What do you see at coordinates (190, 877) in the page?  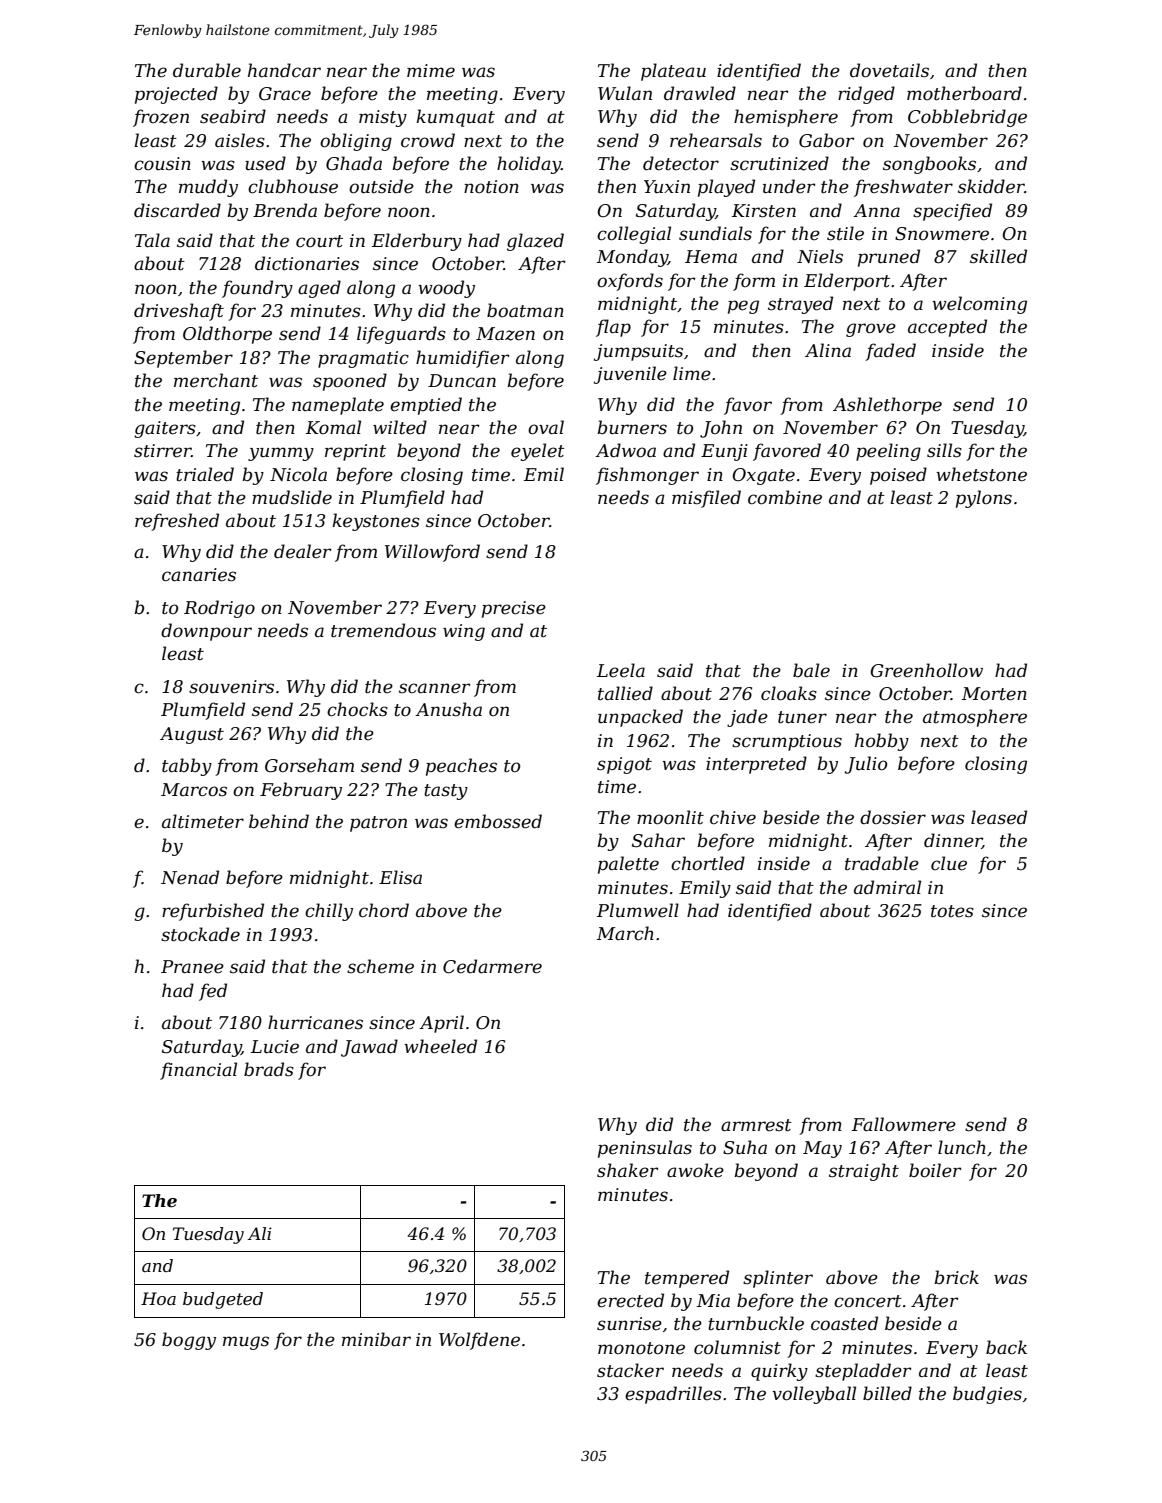 I see `Nenad` at bounding box center [190, 877].
